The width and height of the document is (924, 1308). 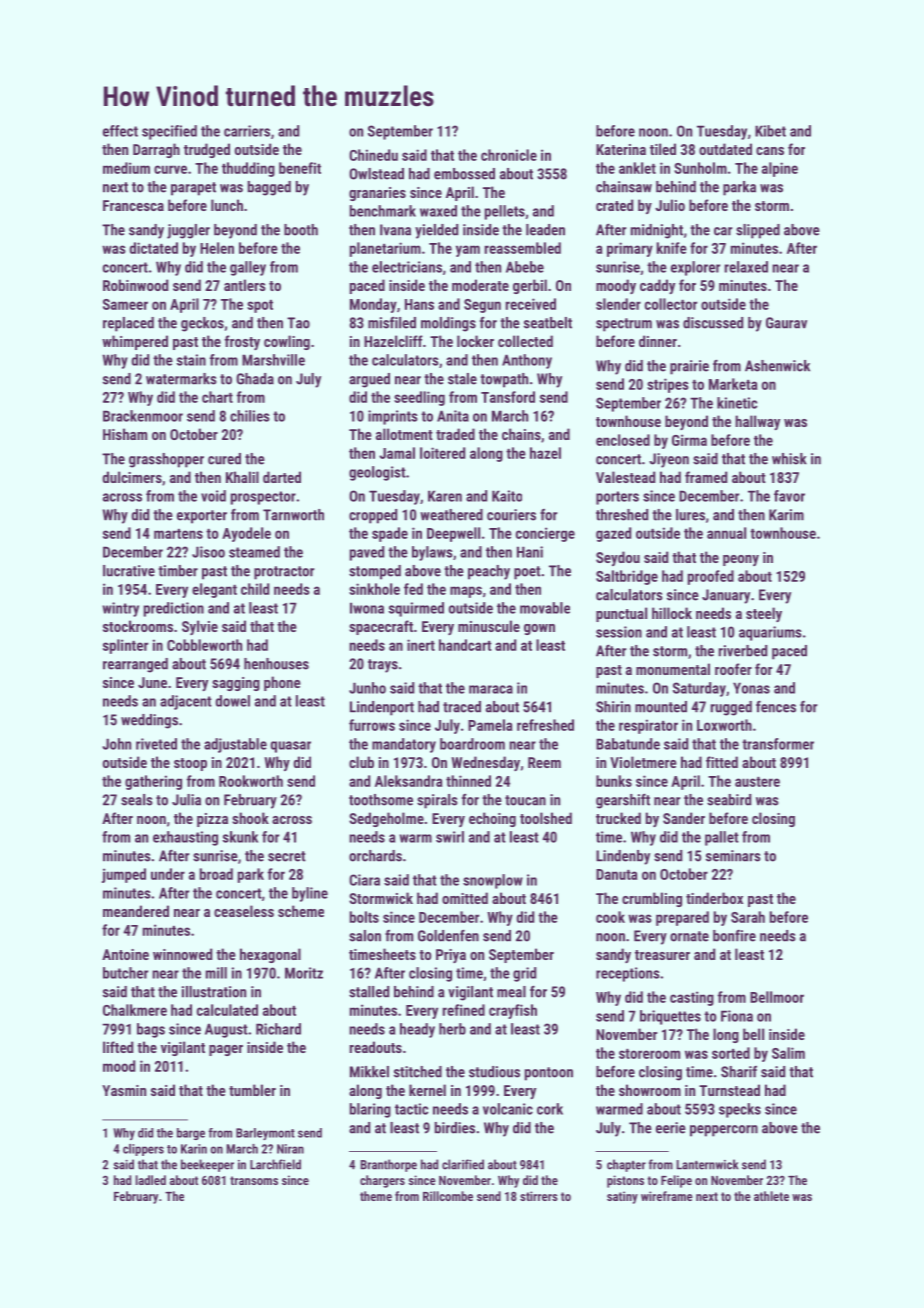 What do you see at coordinates (247, 131) in the document?
I see `carriers` at bounding box center [247, 131].
